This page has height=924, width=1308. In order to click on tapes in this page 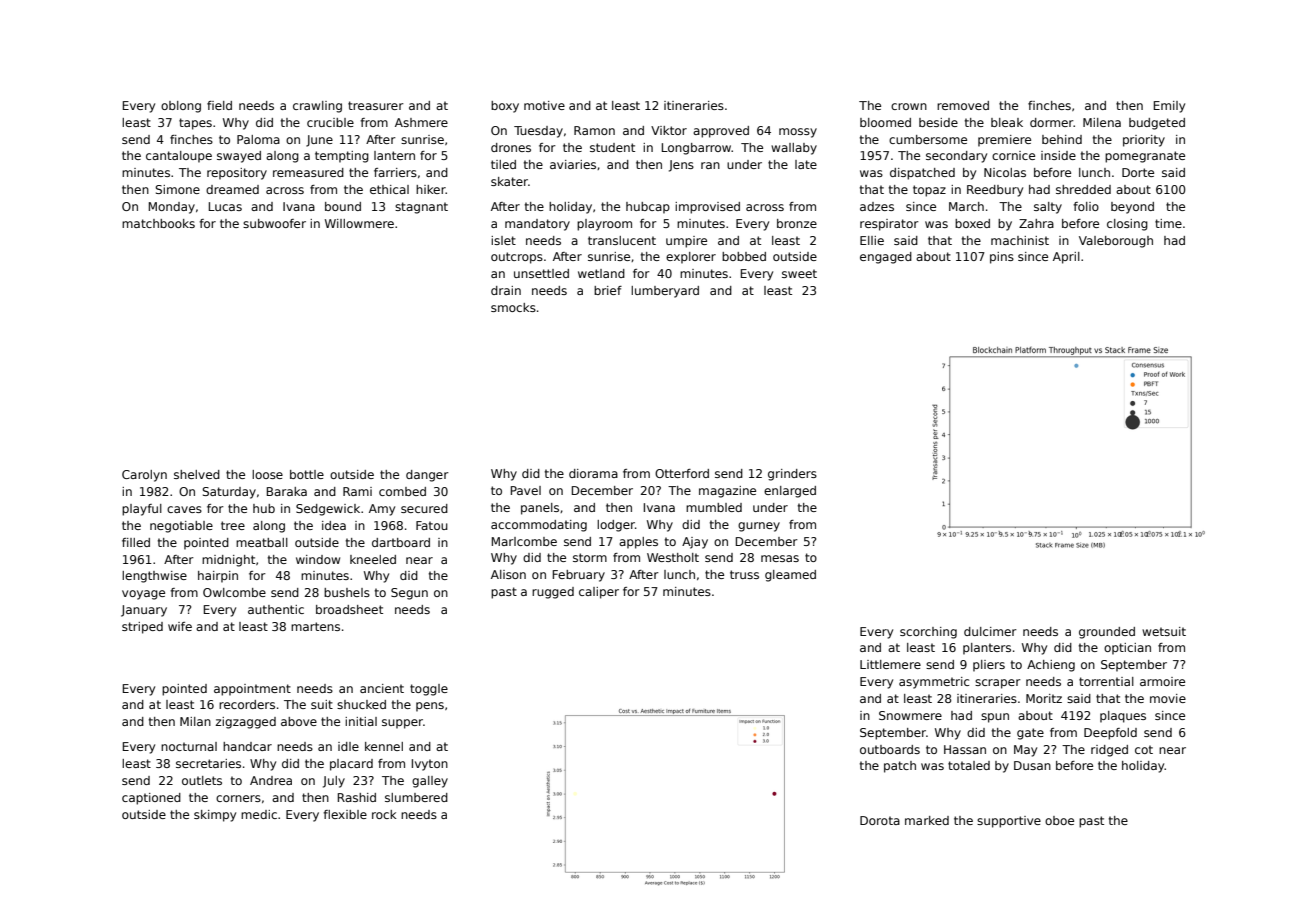, I will do `click(195, 124)`.
